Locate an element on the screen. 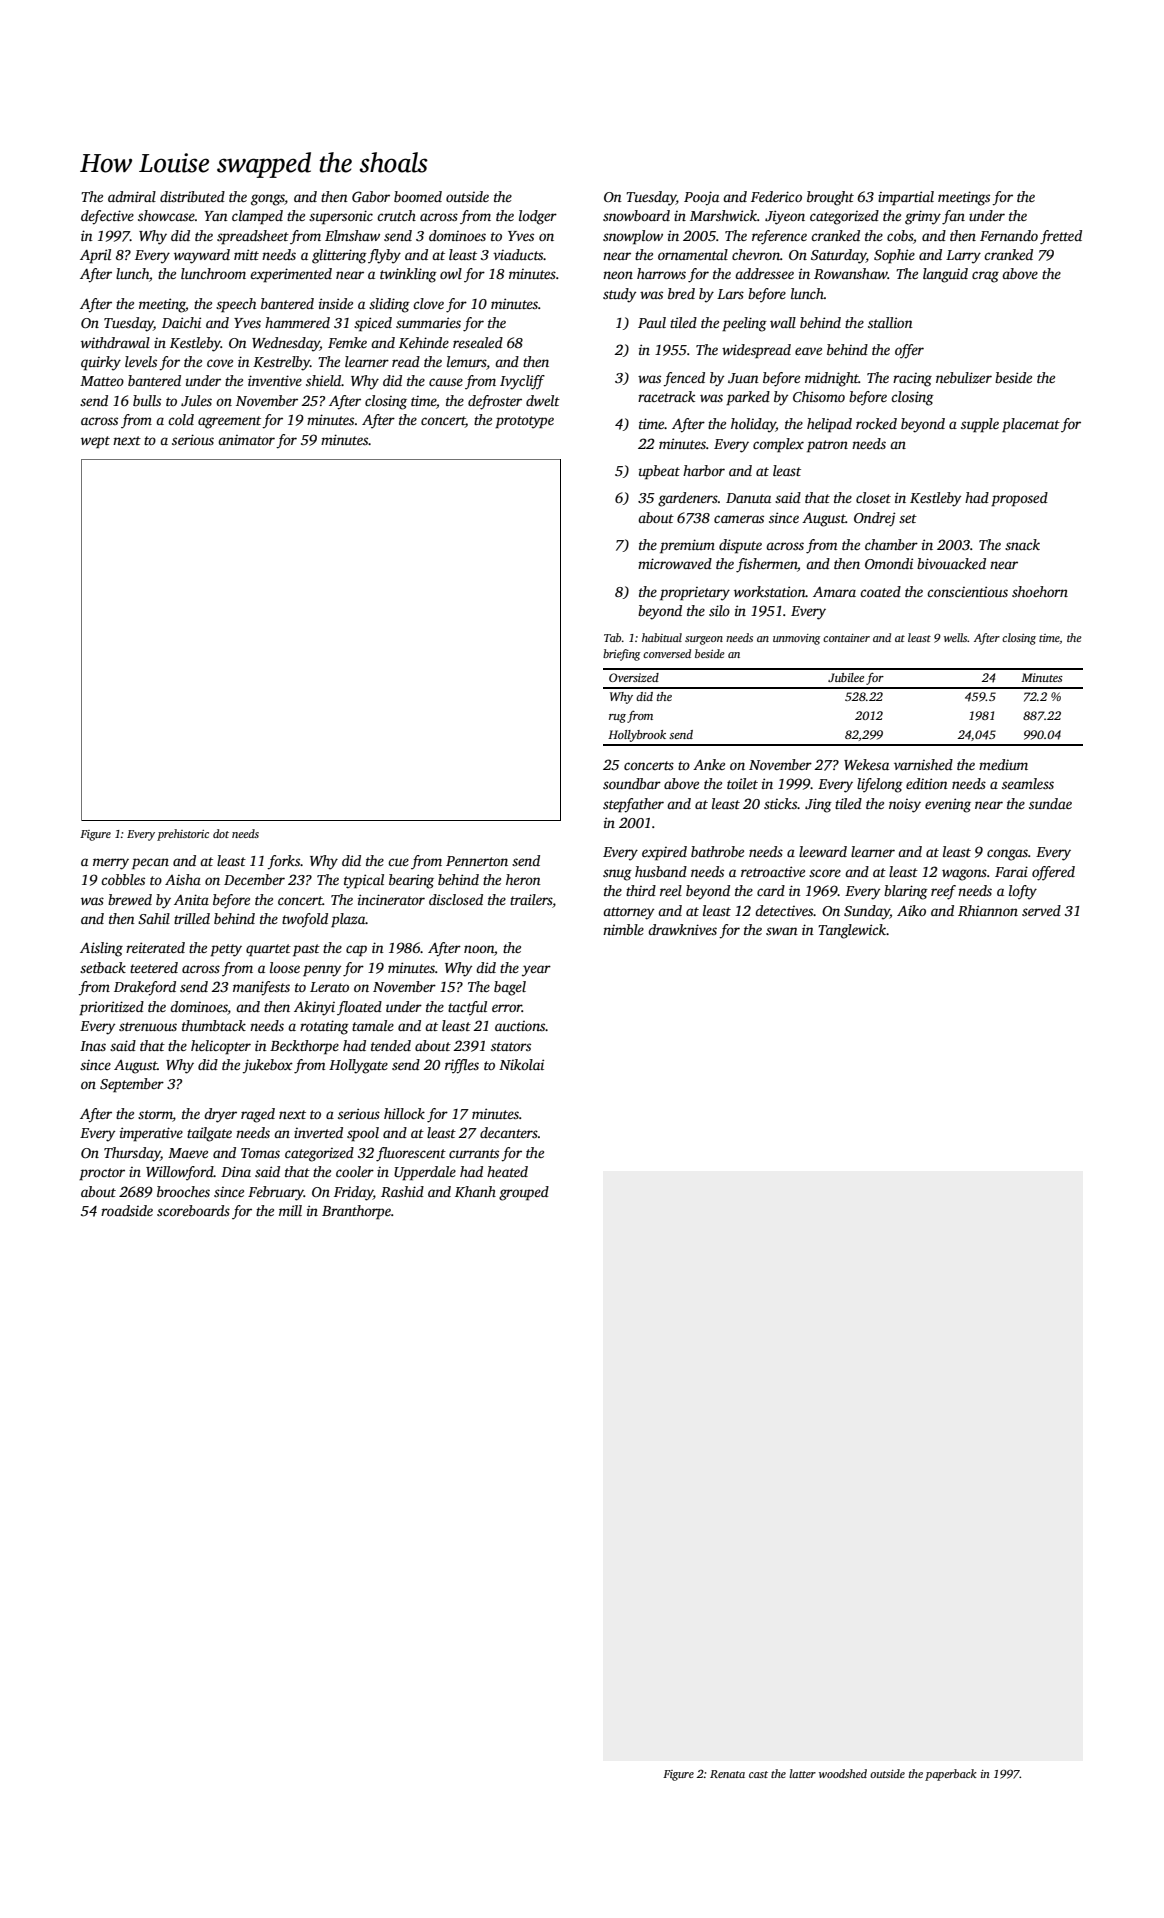  woodshed is located at coordinates (843, 1773).
